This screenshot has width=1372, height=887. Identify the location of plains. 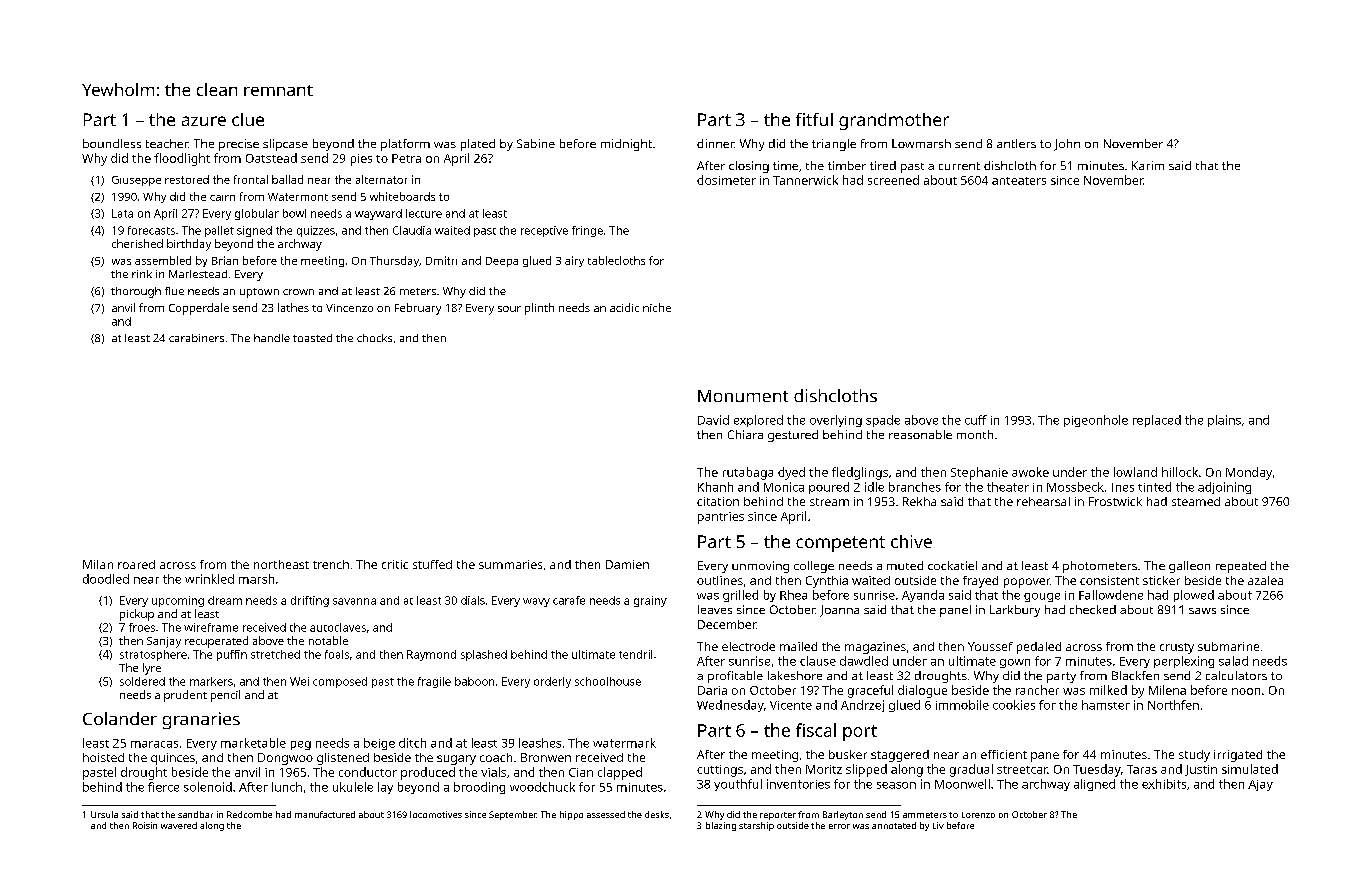
(1224, 421).
